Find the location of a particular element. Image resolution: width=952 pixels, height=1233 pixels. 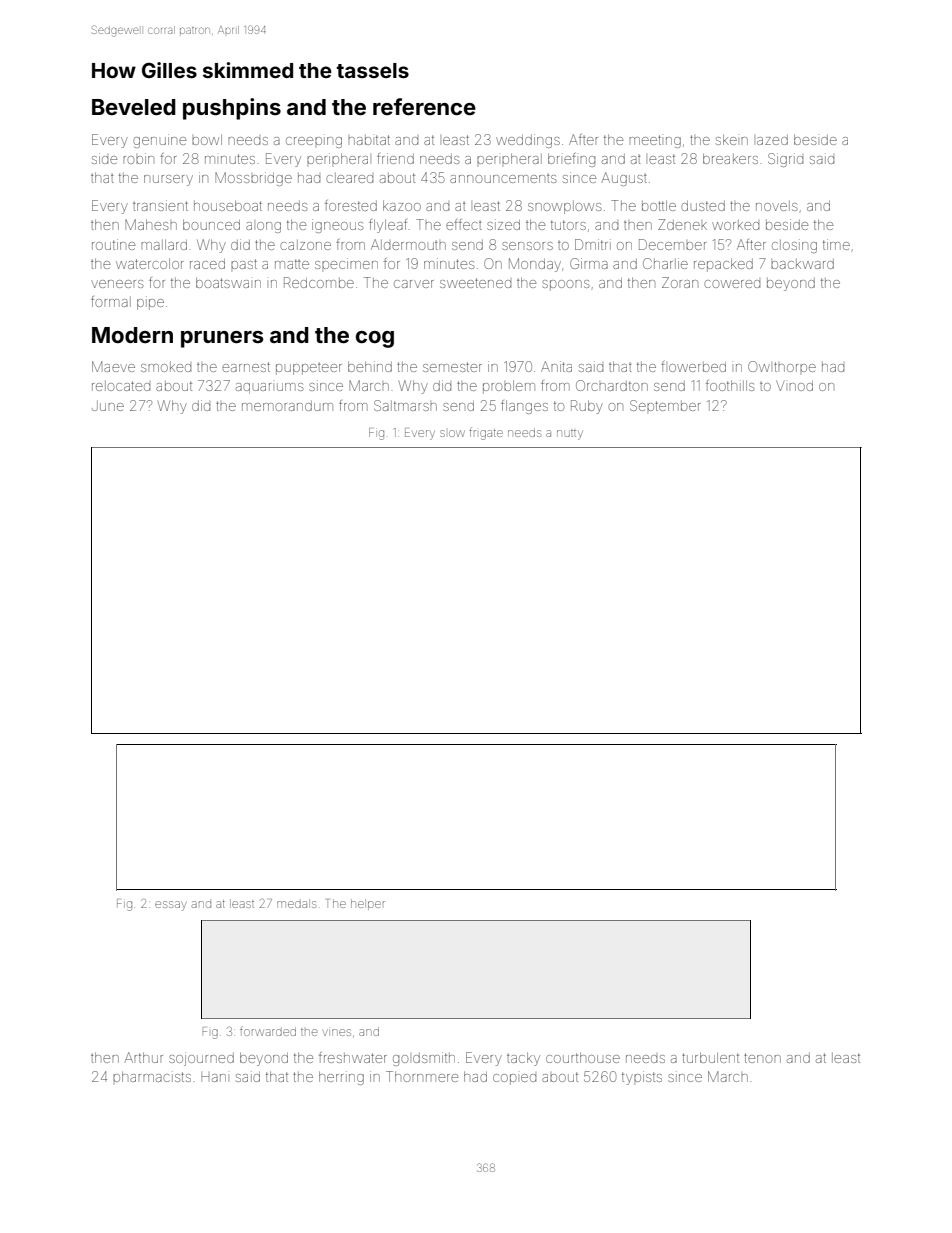

medals is located at coordinates (296, 904).
